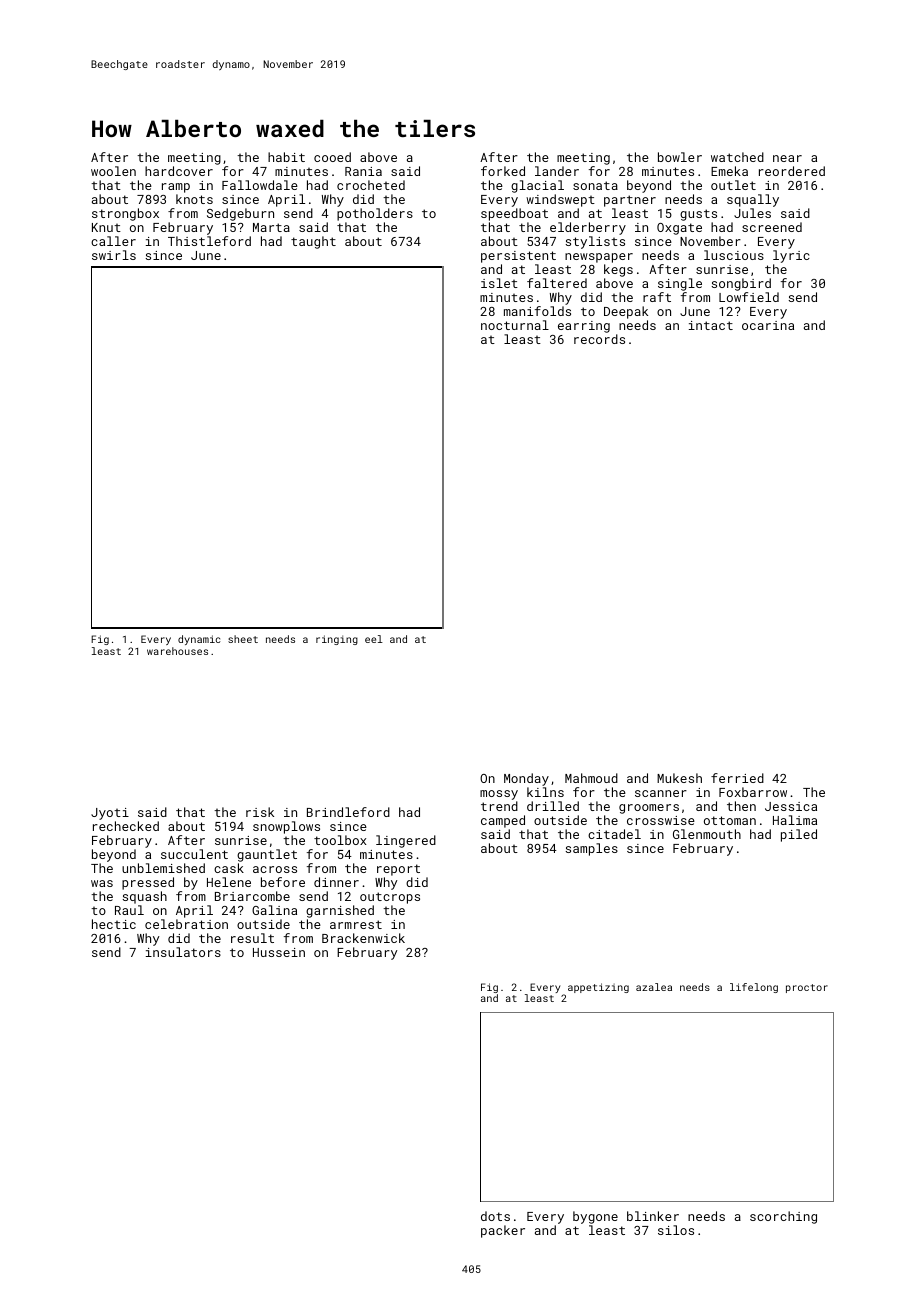 Image resolution: width=924 pixels, height=1308 pixels. Describe the element at coordinates (783, 1217) in the document. I see `scorching` at that location.
